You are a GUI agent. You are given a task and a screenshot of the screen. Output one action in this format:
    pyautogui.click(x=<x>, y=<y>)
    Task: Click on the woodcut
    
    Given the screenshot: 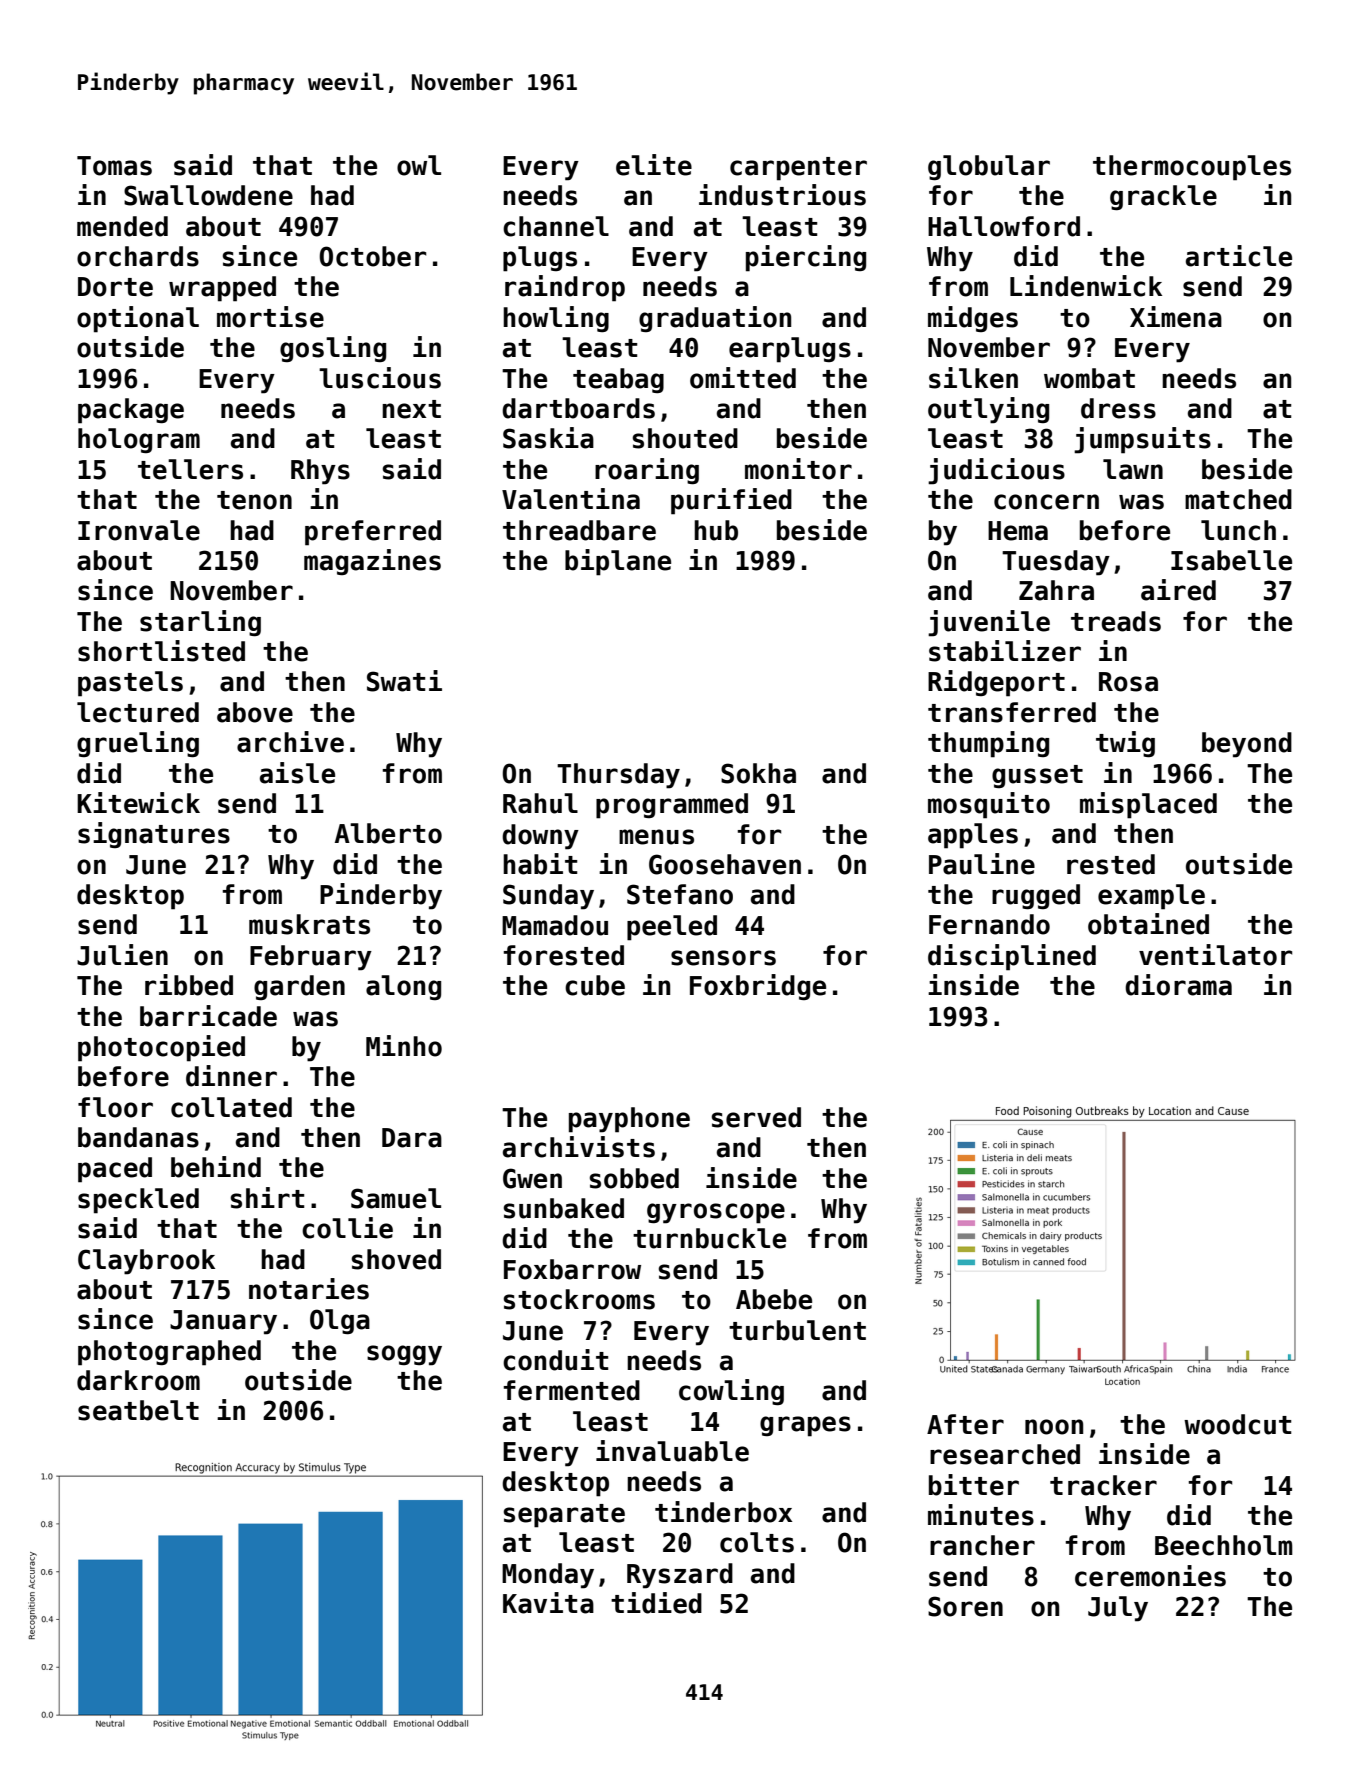 What is the action you would take?
    pyautogui.click(x=1238, y=1424)
